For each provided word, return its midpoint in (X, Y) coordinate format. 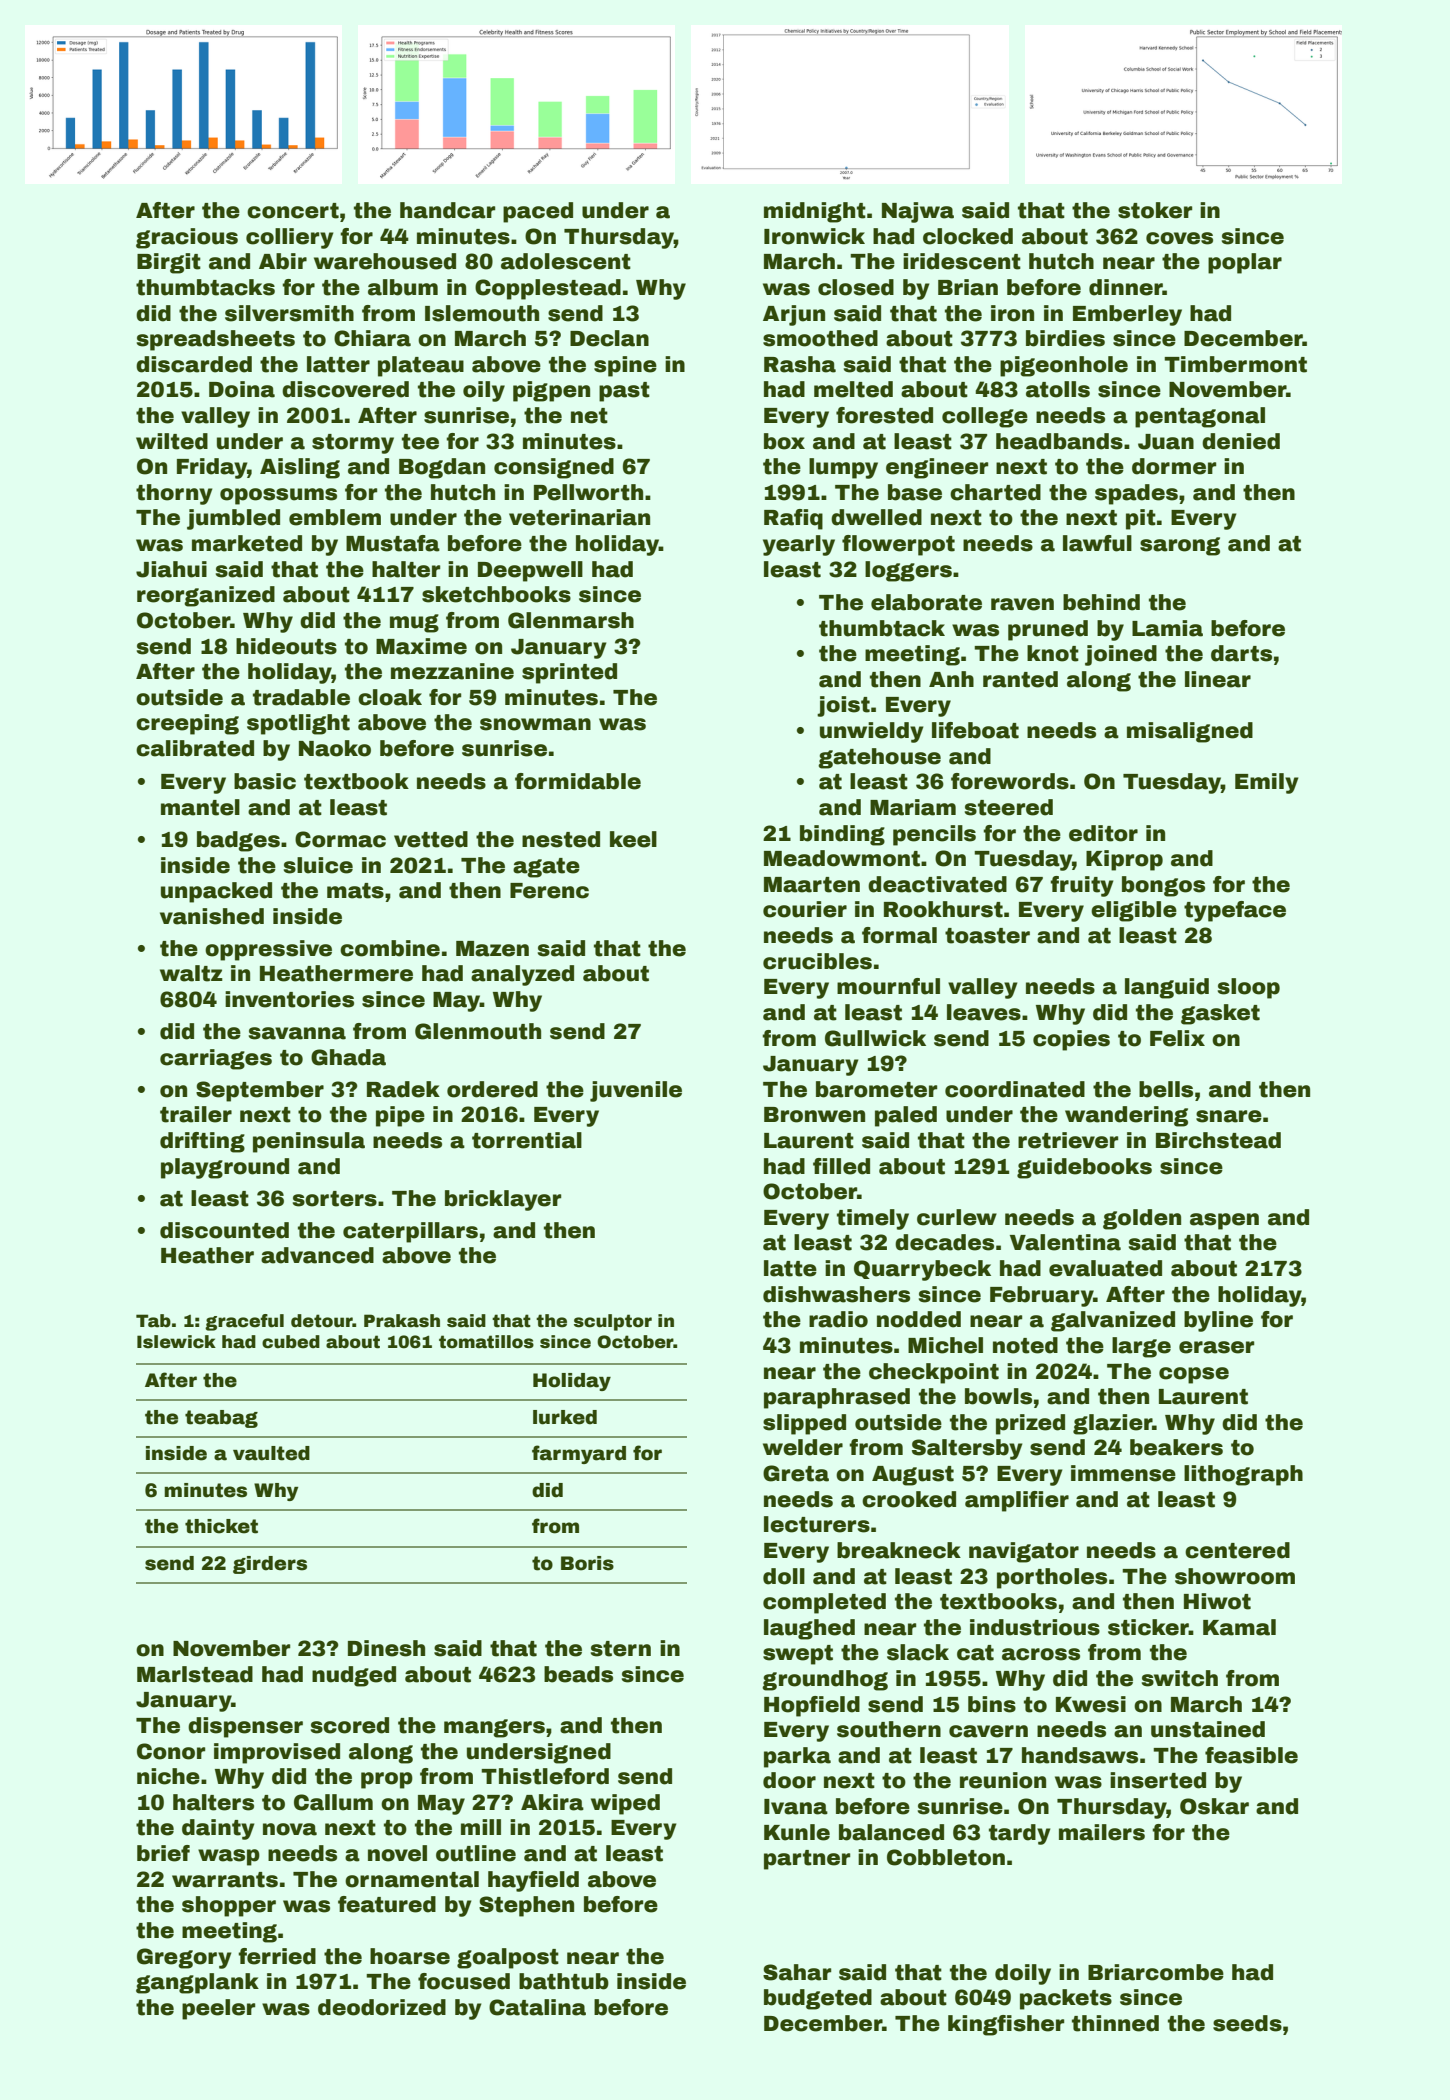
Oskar (1214, 1806)
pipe (400, 1116)
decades (944, 1242)
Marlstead (195, 1674)
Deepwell (530, 571)
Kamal (1239, 1627)
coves (1179, 238)
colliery (290, 238)
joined (1121, 655)
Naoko (335, 748)
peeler (218, 2009)
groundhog (825, 1680)
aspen (1224, 1221)
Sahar (797, 1972)
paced (538, 212)
